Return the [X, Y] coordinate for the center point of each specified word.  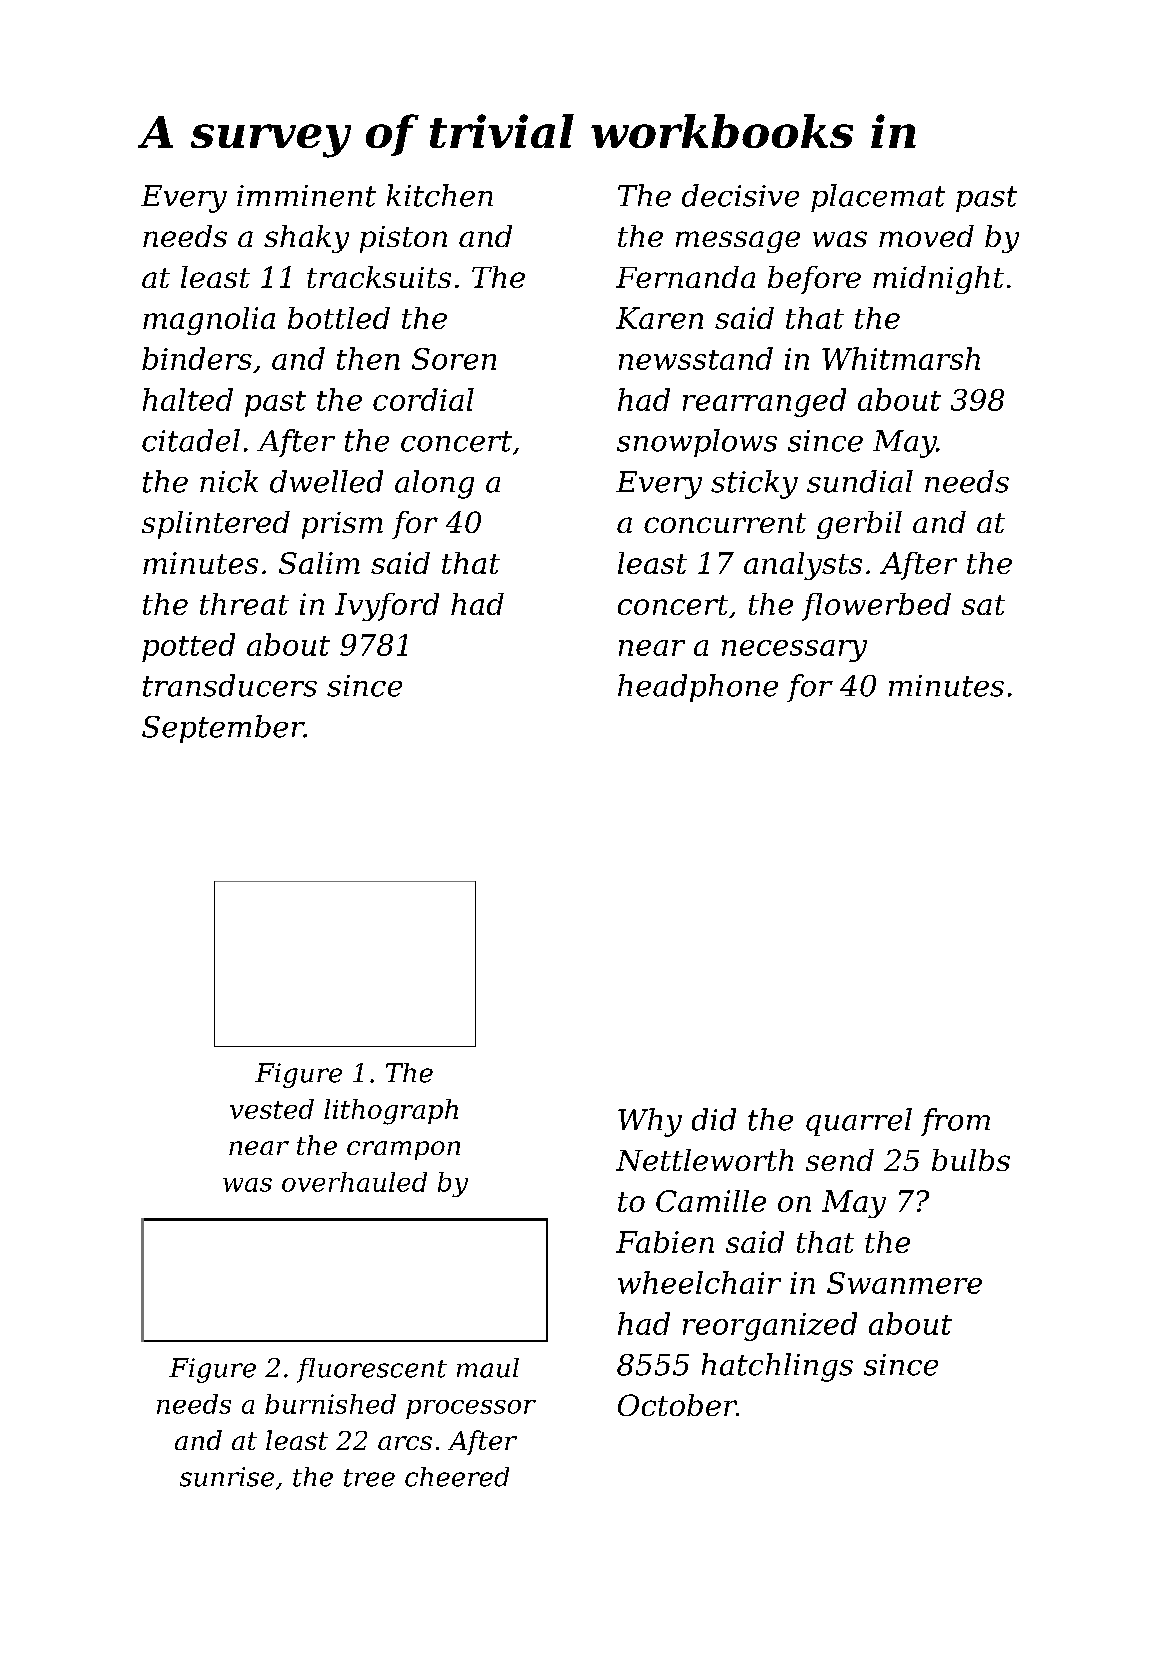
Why [650, 1122]
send [840, 1160]
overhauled [354, 1182]
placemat [878, 198]
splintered [216, 525]
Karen [659, 318]
